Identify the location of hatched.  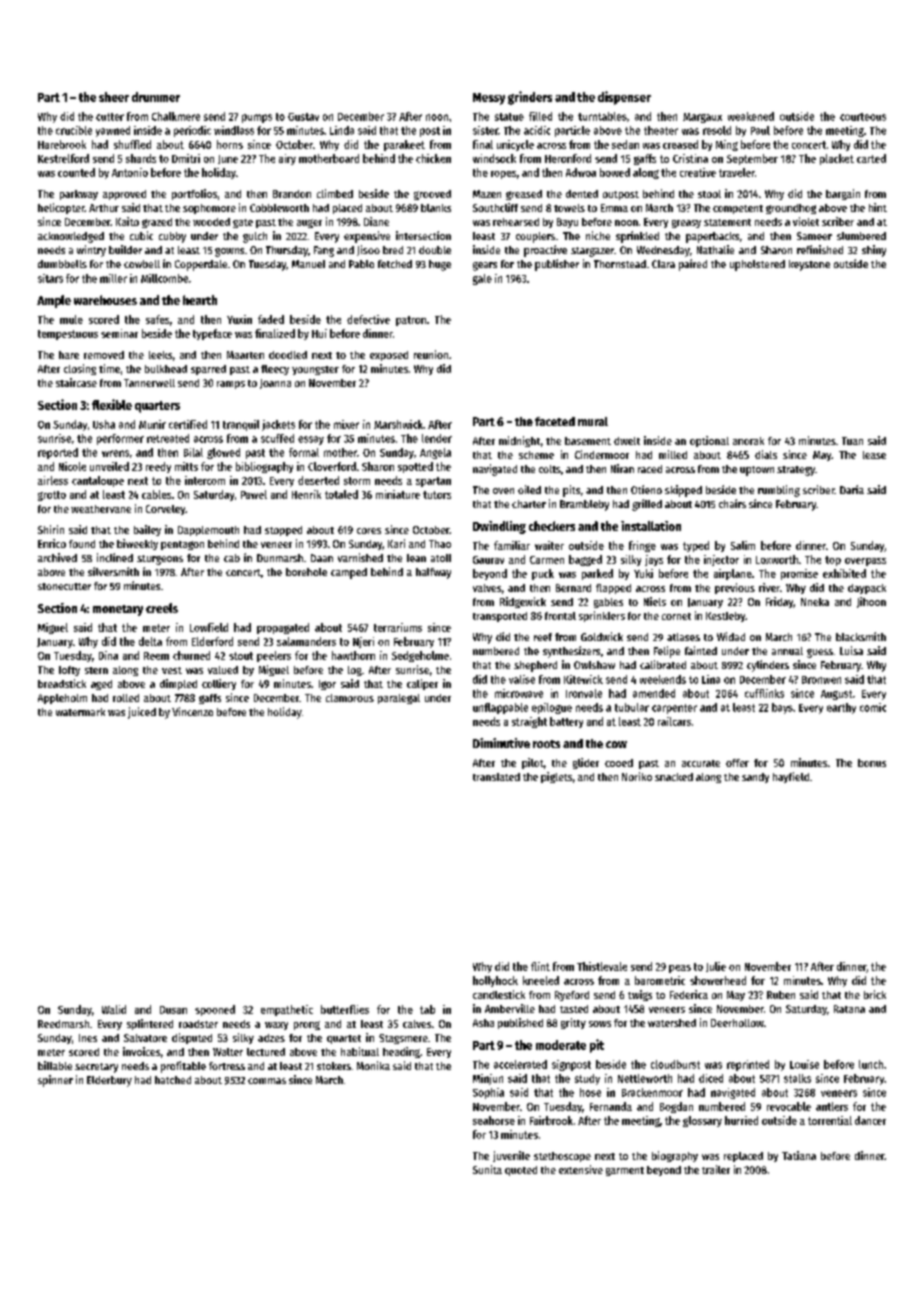
(173, 1080).
